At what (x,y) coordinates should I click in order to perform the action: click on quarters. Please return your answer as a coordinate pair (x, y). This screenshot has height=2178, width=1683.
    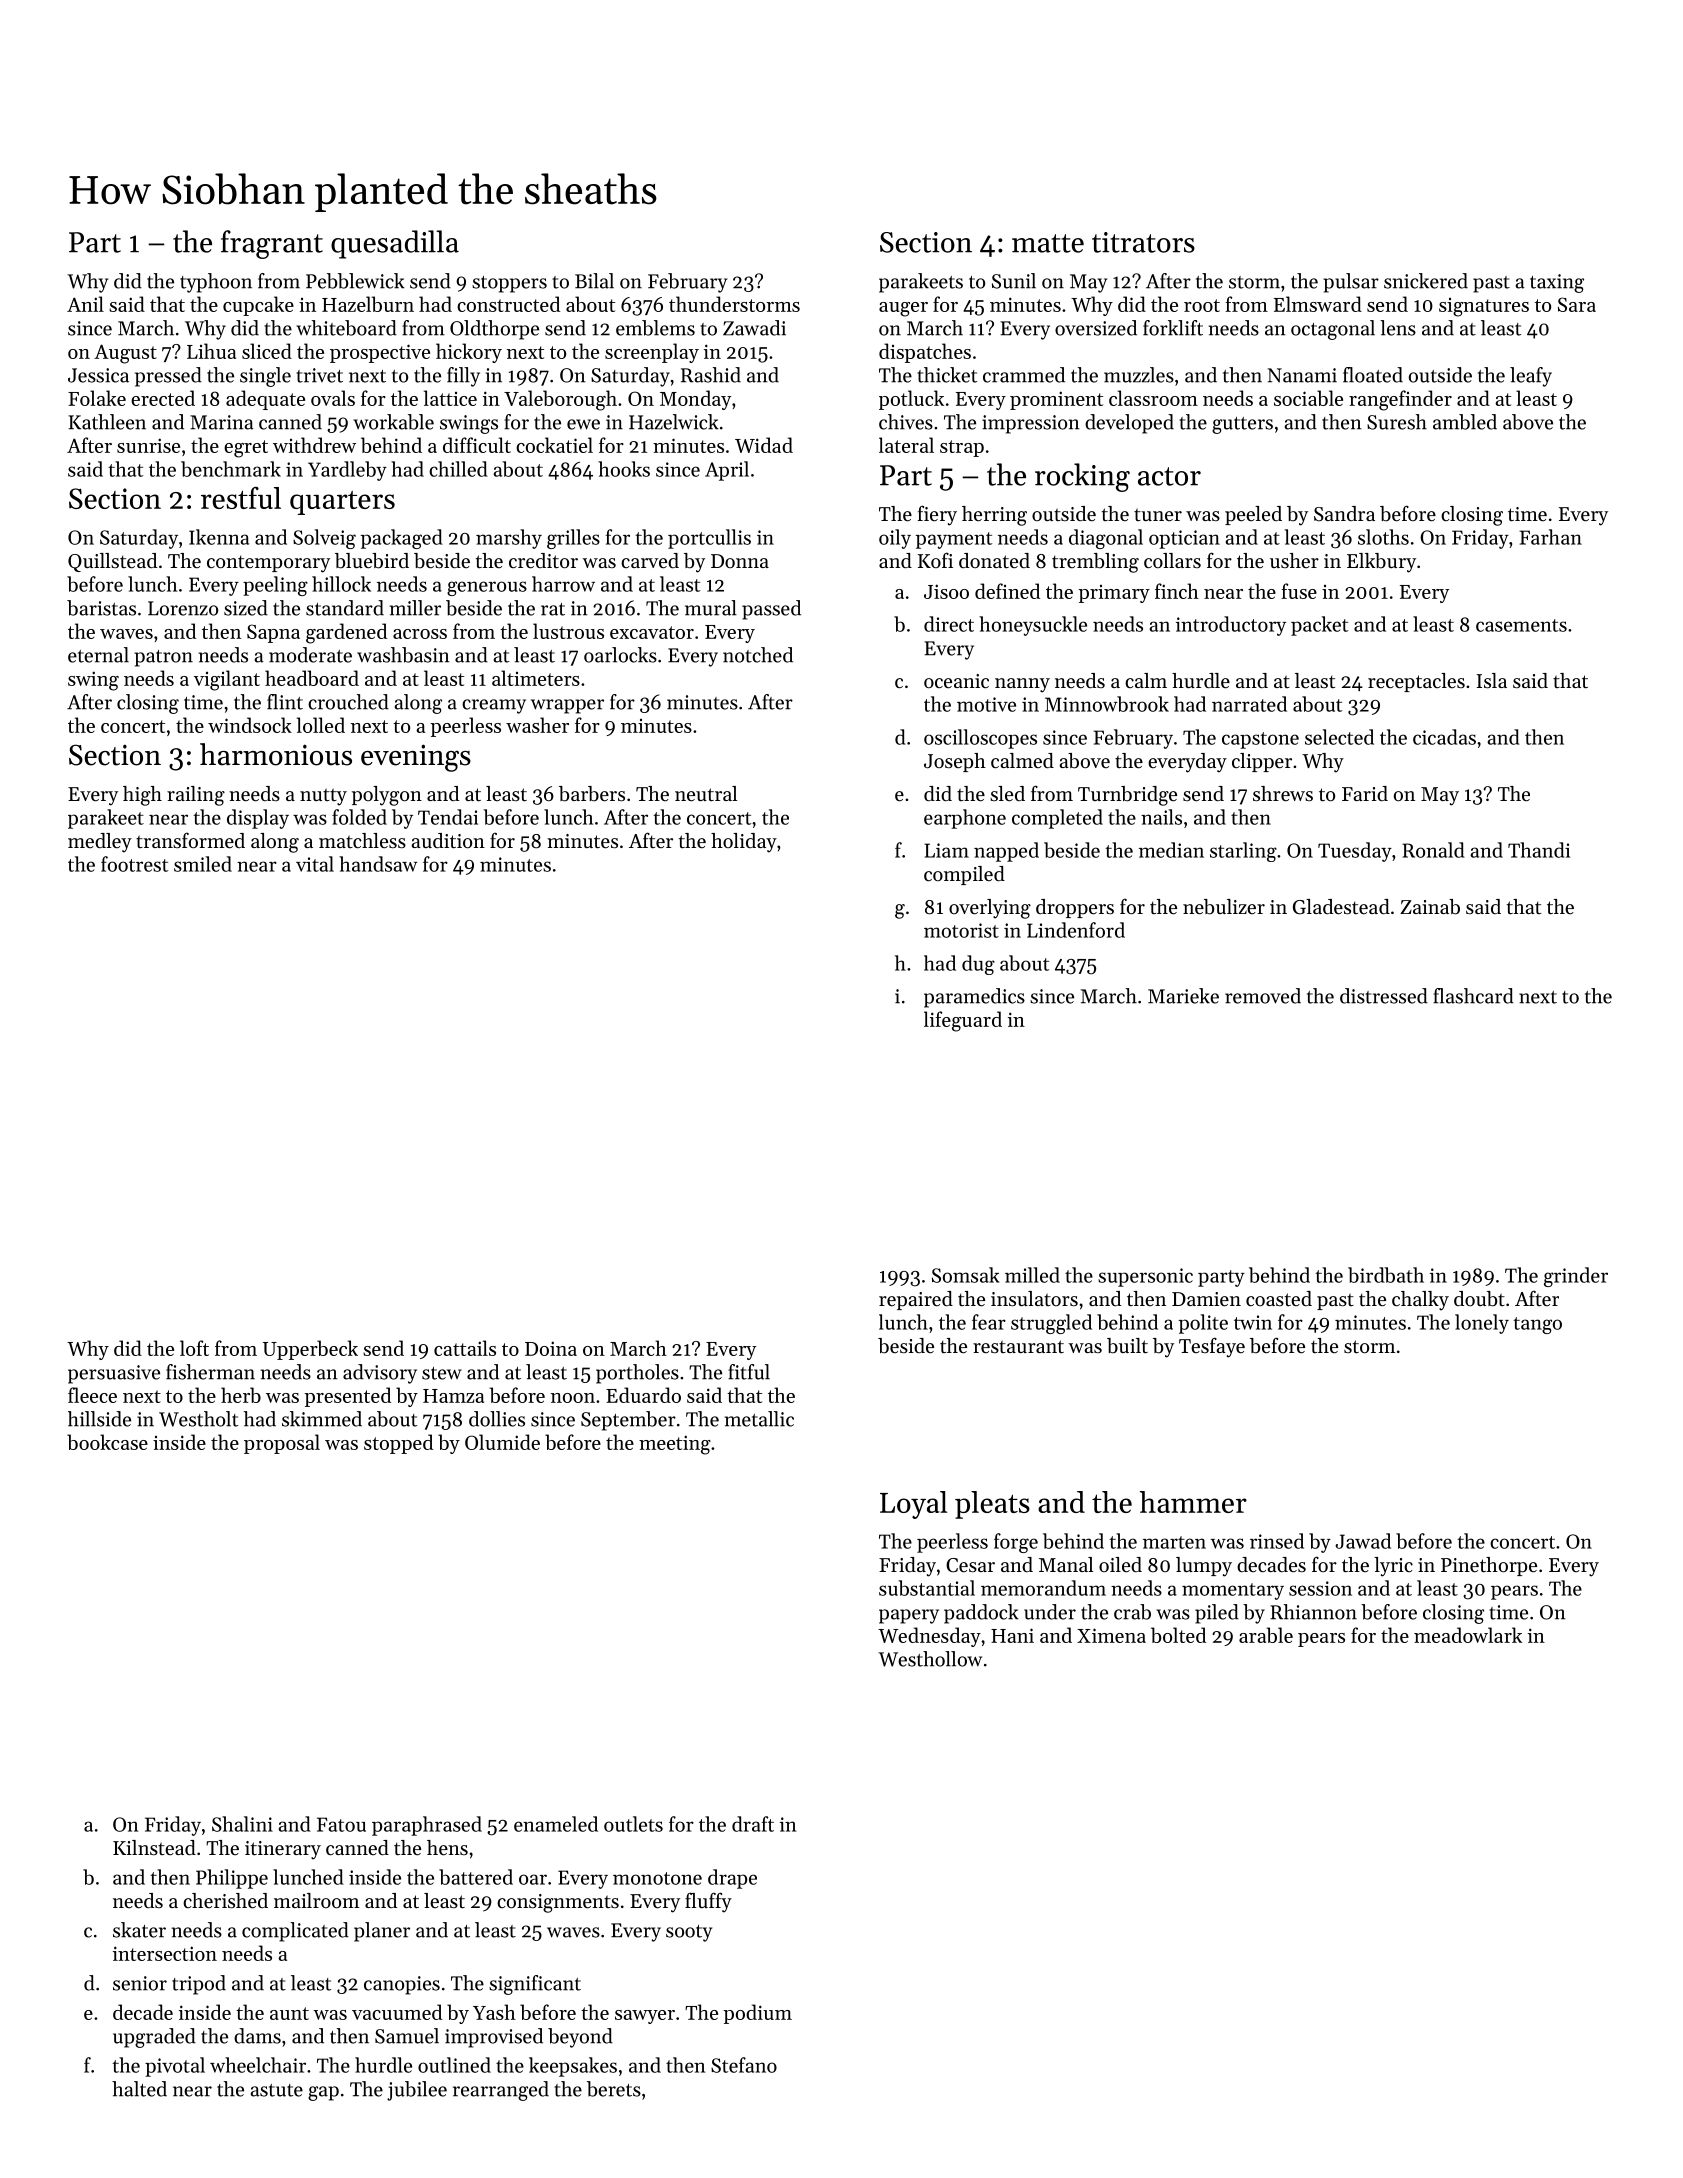
    Looking at the image, I should click on (342, 503).
